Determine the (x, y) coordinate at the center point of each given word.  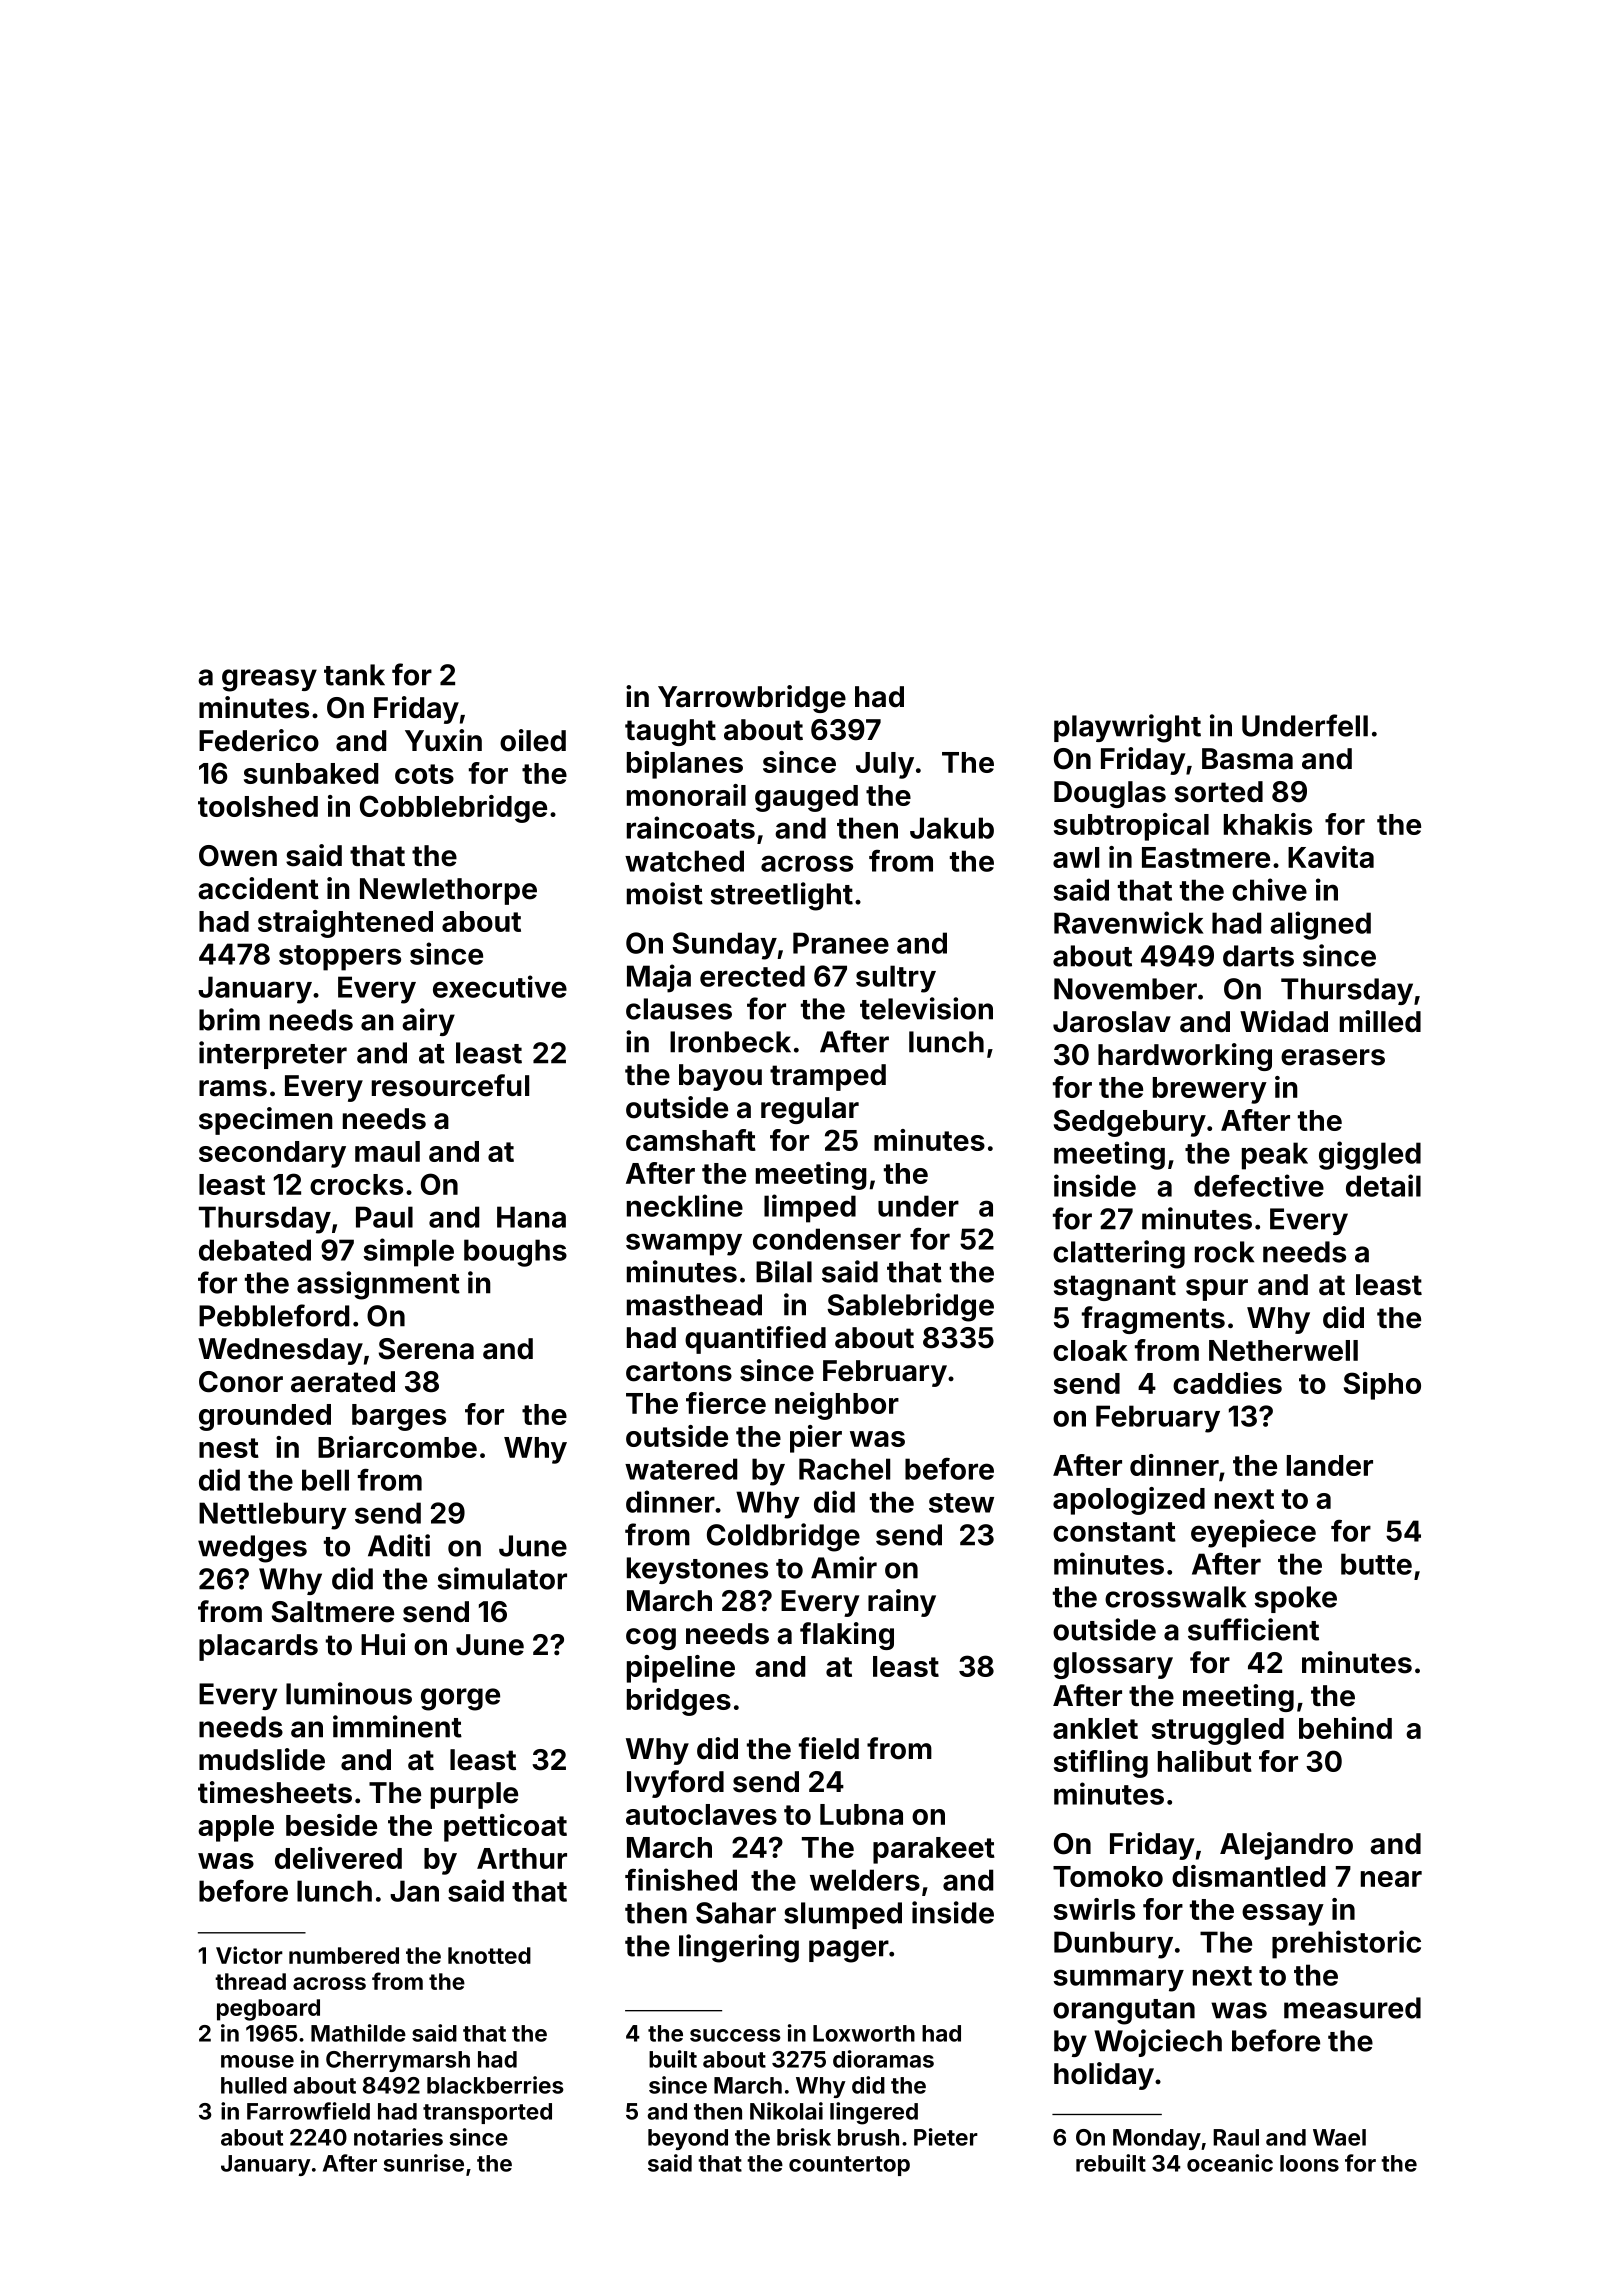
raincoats (691, 827)
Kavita (1331, 857)
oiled (533, 740)
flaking (847, 1636)
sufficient (1253, 1629)
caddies (1227, 1383)
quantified (755, 1340)
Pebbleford (274, 1315)
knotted (489, 1955)
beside (331, 1825)
